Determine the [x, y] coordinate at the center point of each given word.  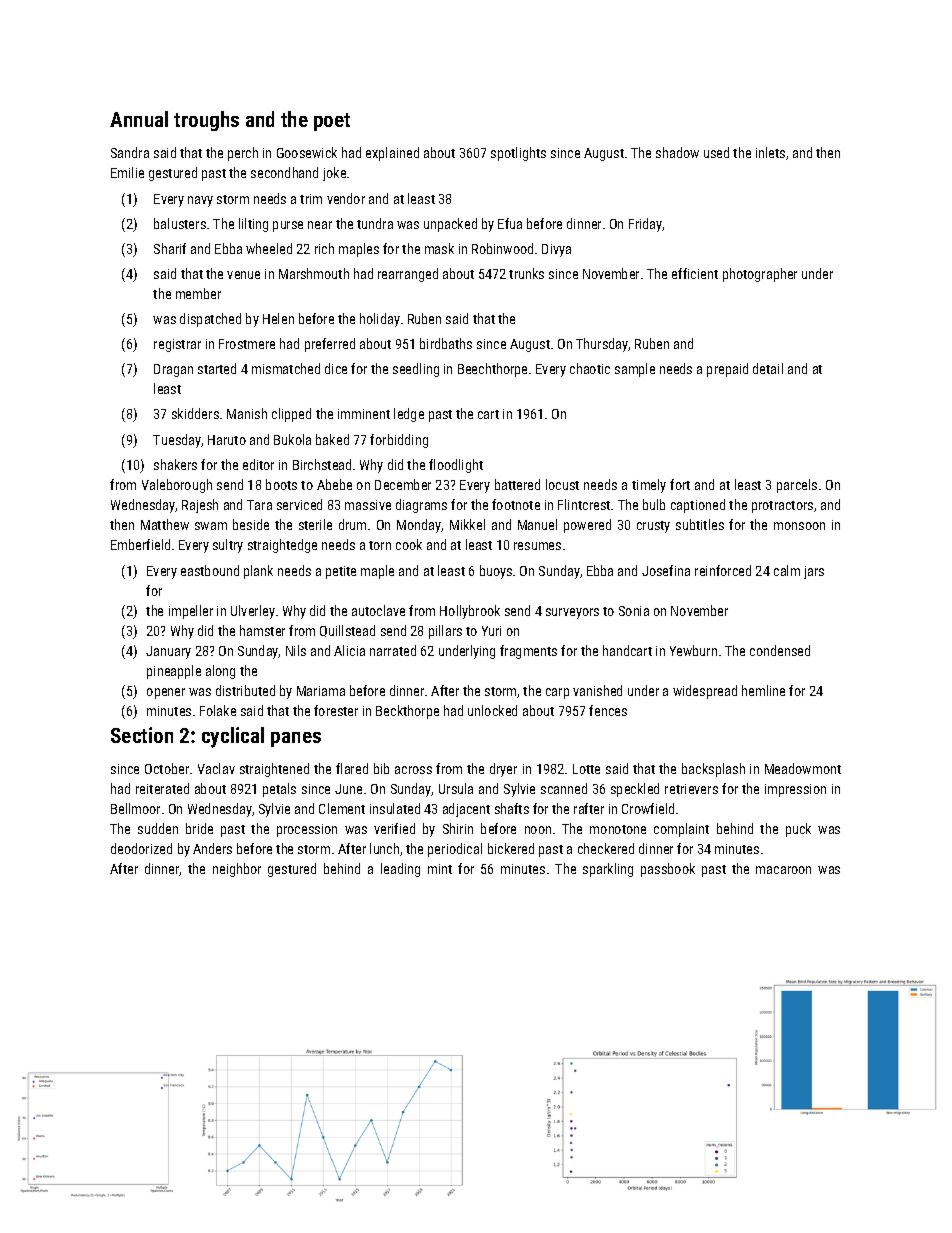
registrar [177, 345]
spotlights [518, 154]
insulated [395, 808]
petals [279, 790]
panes [296, 739]
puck [798, 830]
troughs [206, 121]
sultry [228, 546]
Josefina [666, 570]
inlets [770, 152]
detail [768, 368]
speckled [635, 790]
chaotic [590, 368]
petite [341, 572]
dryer [503, 770]
